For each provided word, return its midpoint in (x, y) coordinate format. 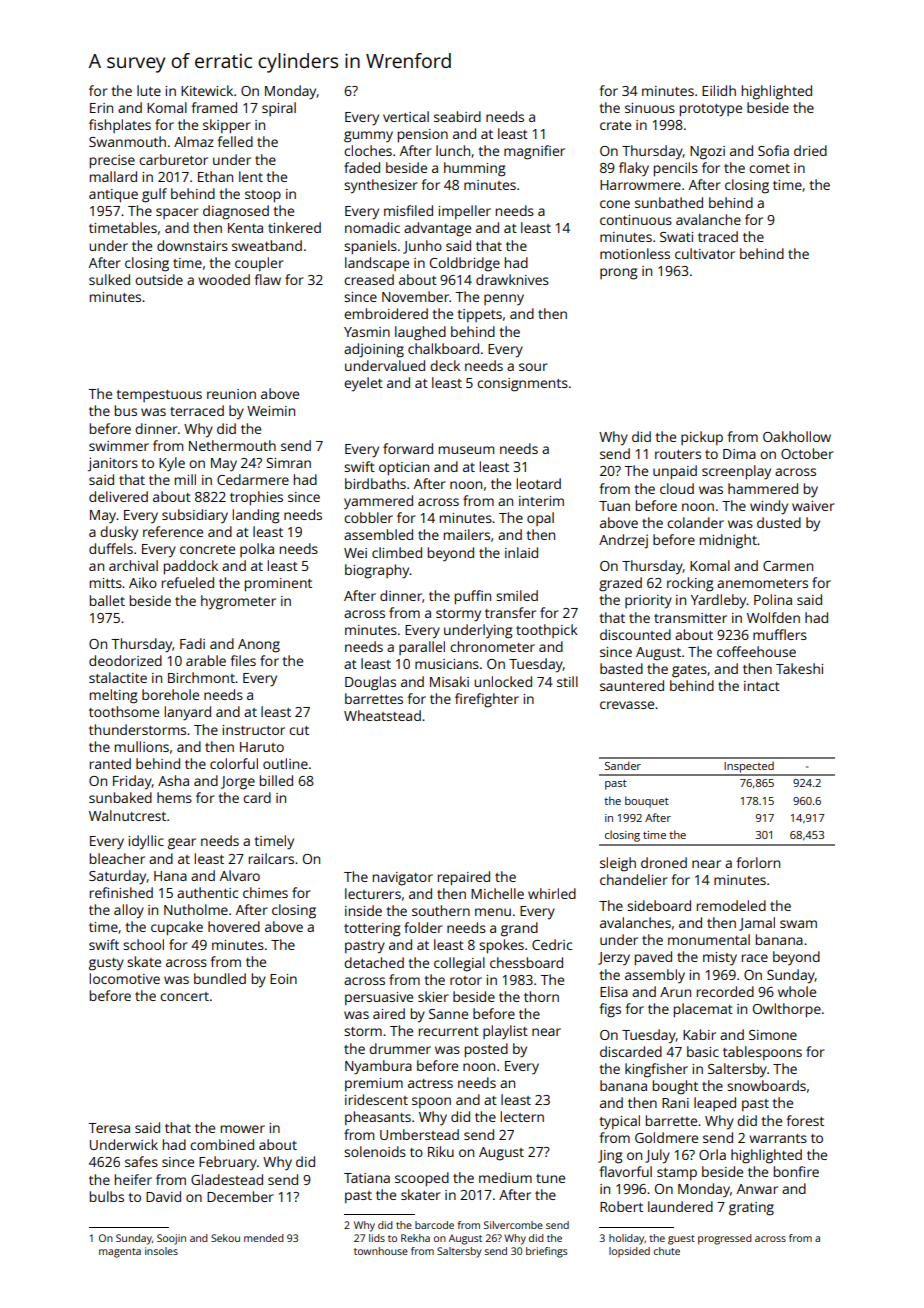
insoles (161, 1251)
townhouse (381, 1251)
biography (377, 571)
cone (615, 204)
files (243, 660)
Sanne (448, 1014)
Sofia (773, 150)
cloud (677, 488)
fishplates (120, 126)
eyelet (363, 384)
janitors (113, 464)
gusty (106, 964)
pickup (702, 438)
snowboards (766, 1085)
